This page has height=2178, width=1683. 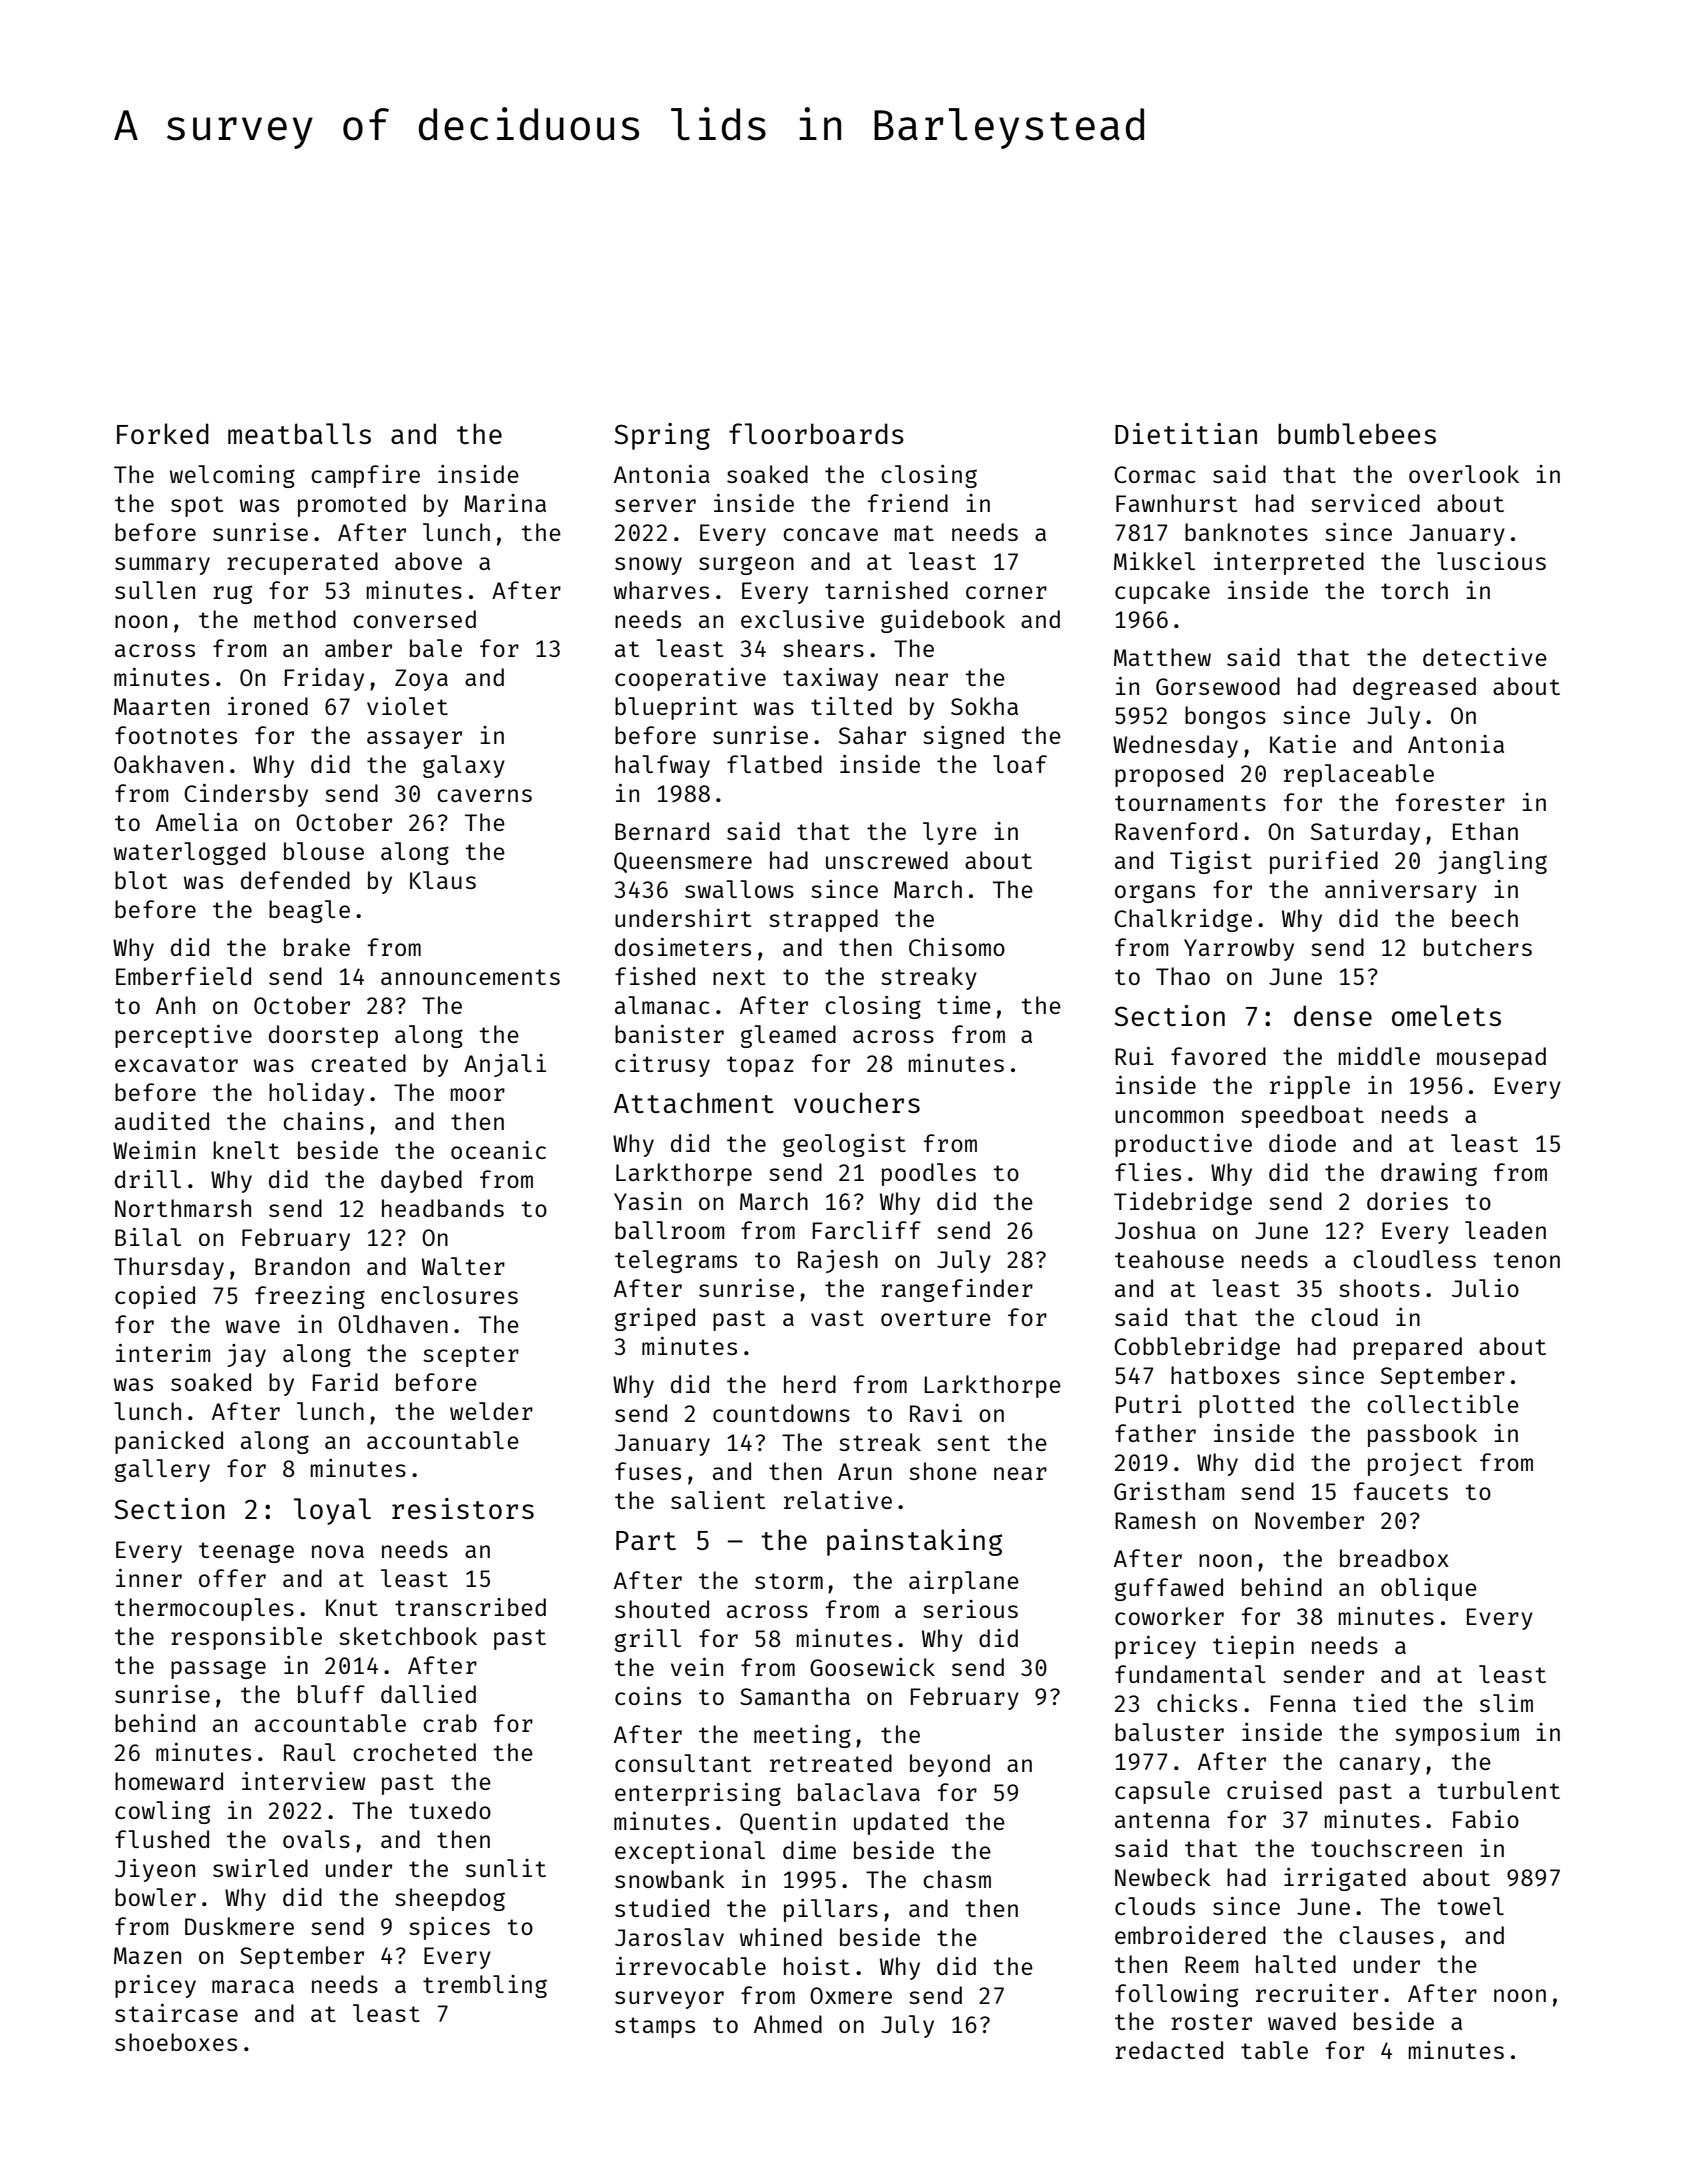 What do you see at coordinates (295, 880) in the page?
I see `defended` at bounding box center [295, 880].
